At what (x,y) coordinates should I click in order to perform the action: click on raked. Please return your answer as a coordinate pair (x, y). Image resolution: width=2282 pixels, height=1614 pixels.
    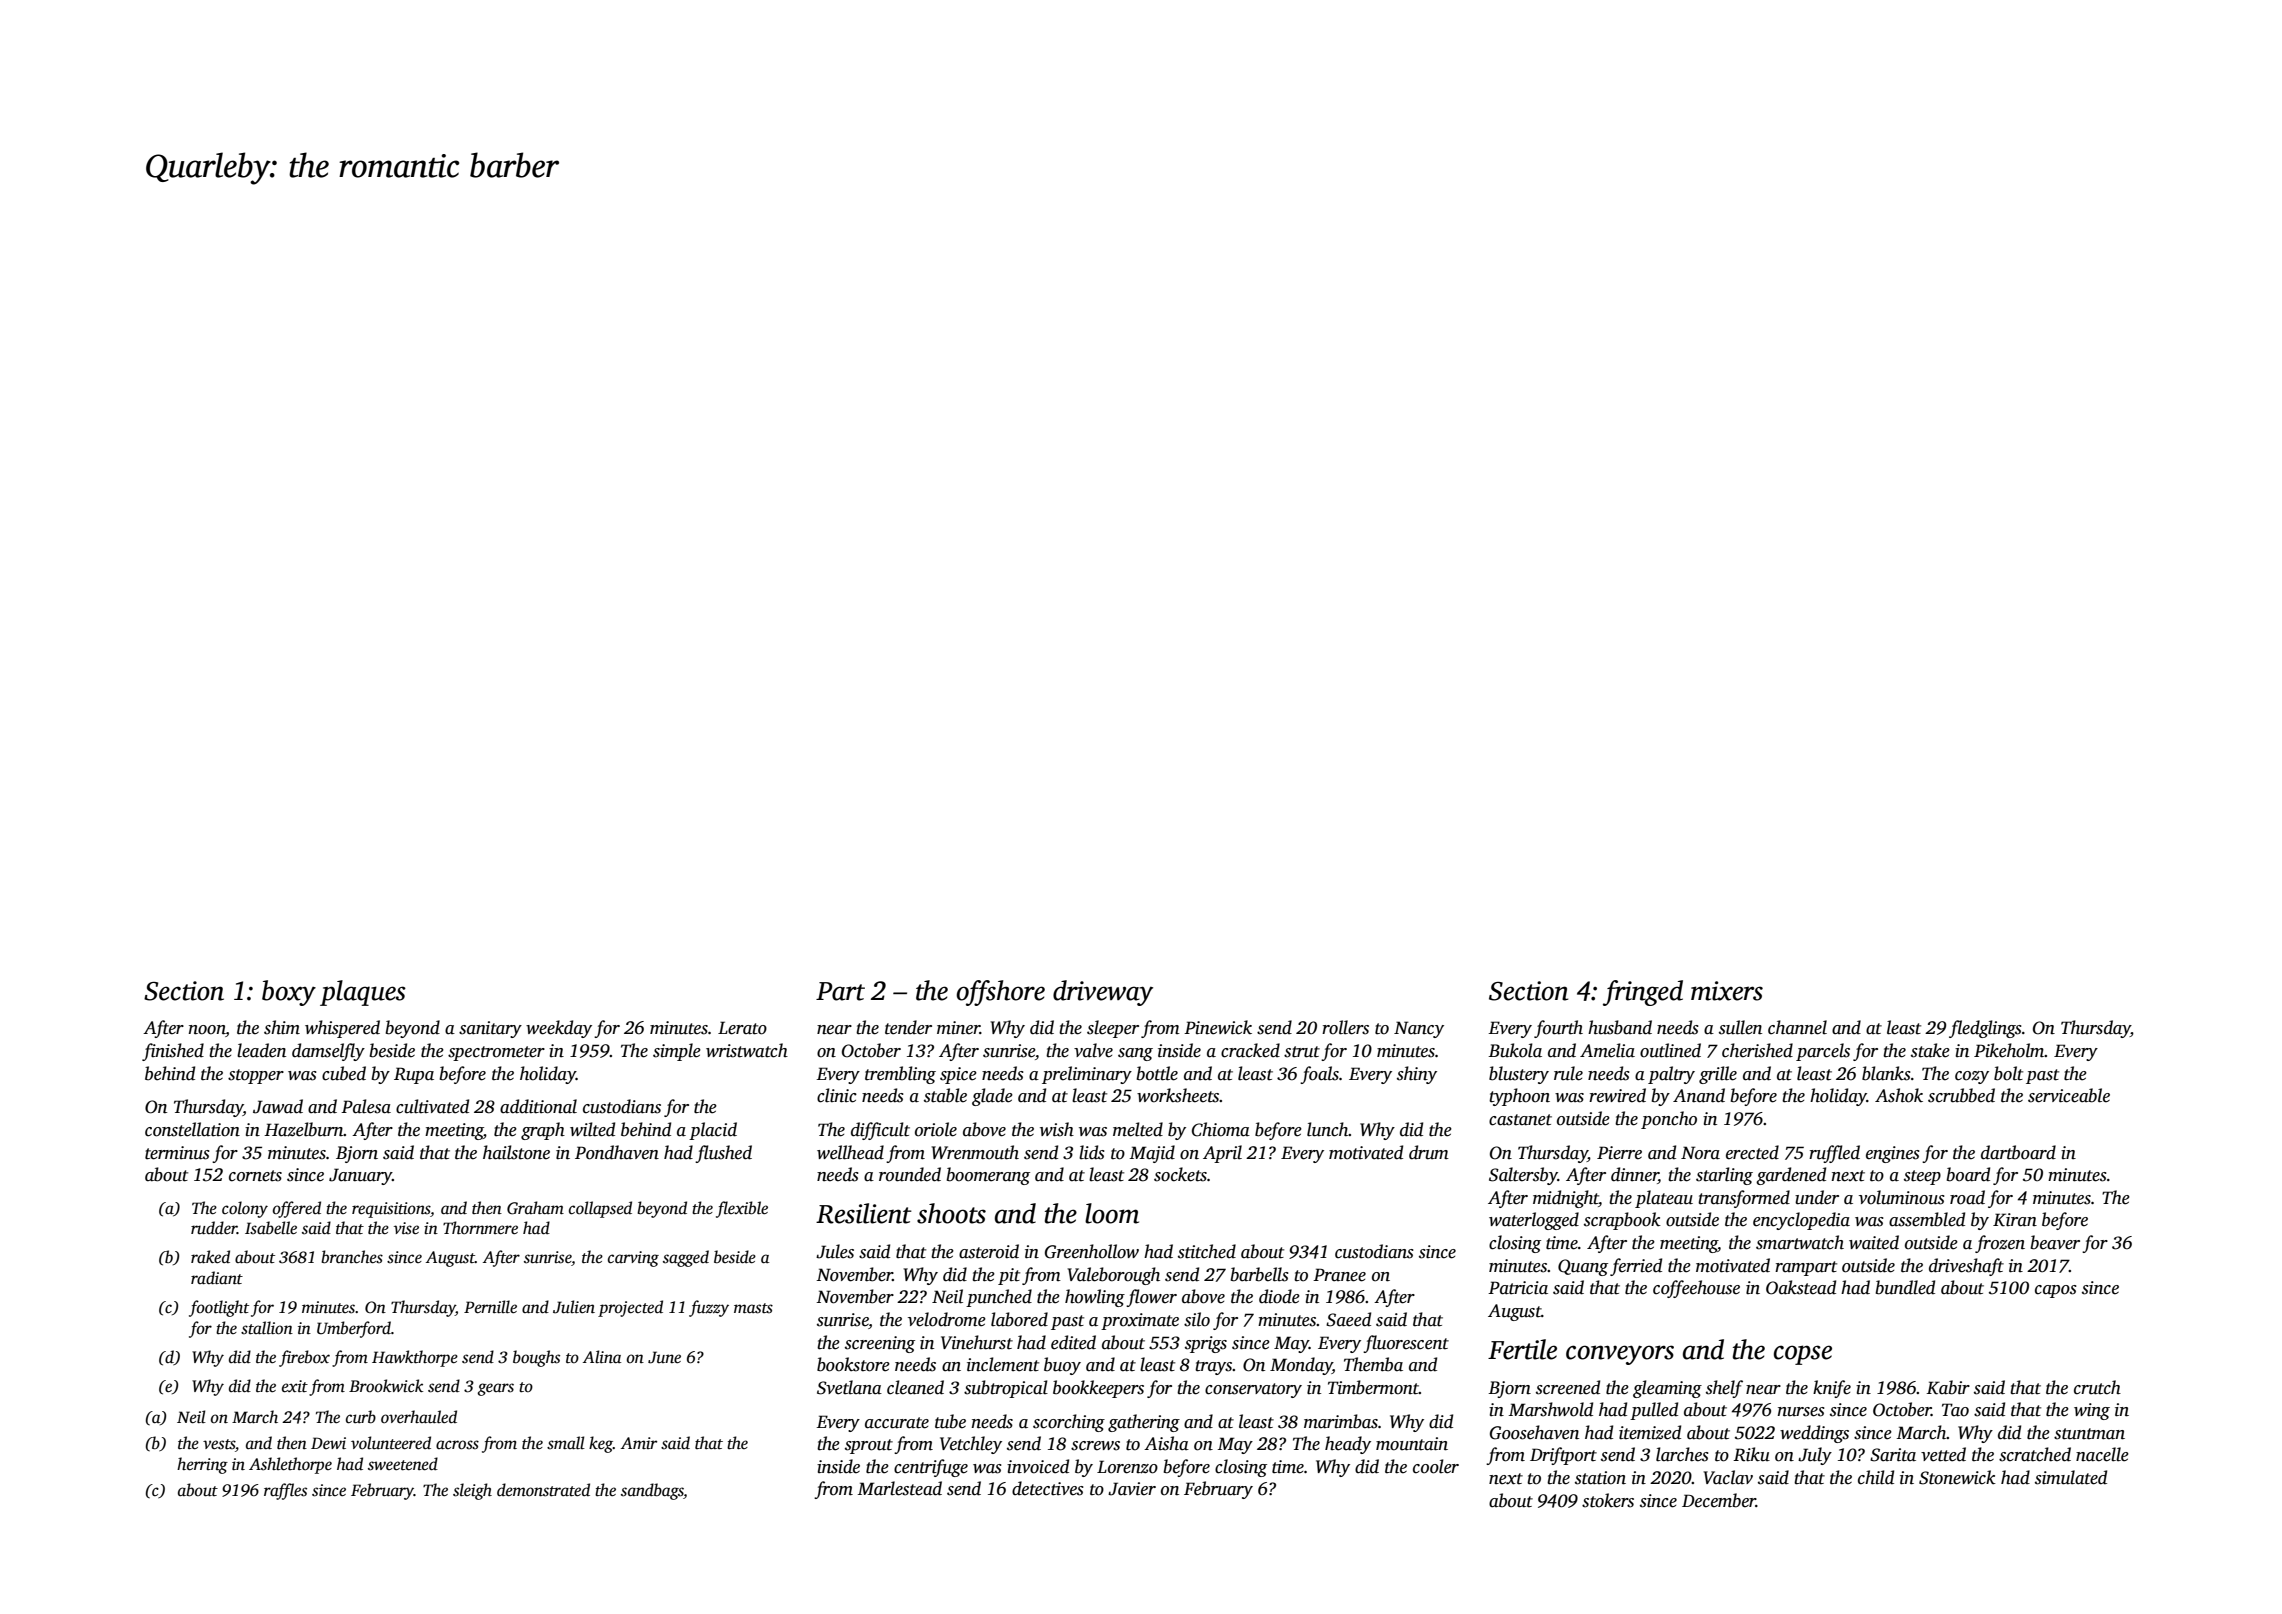
    Looking at the image, I should click on (210, 1256).
